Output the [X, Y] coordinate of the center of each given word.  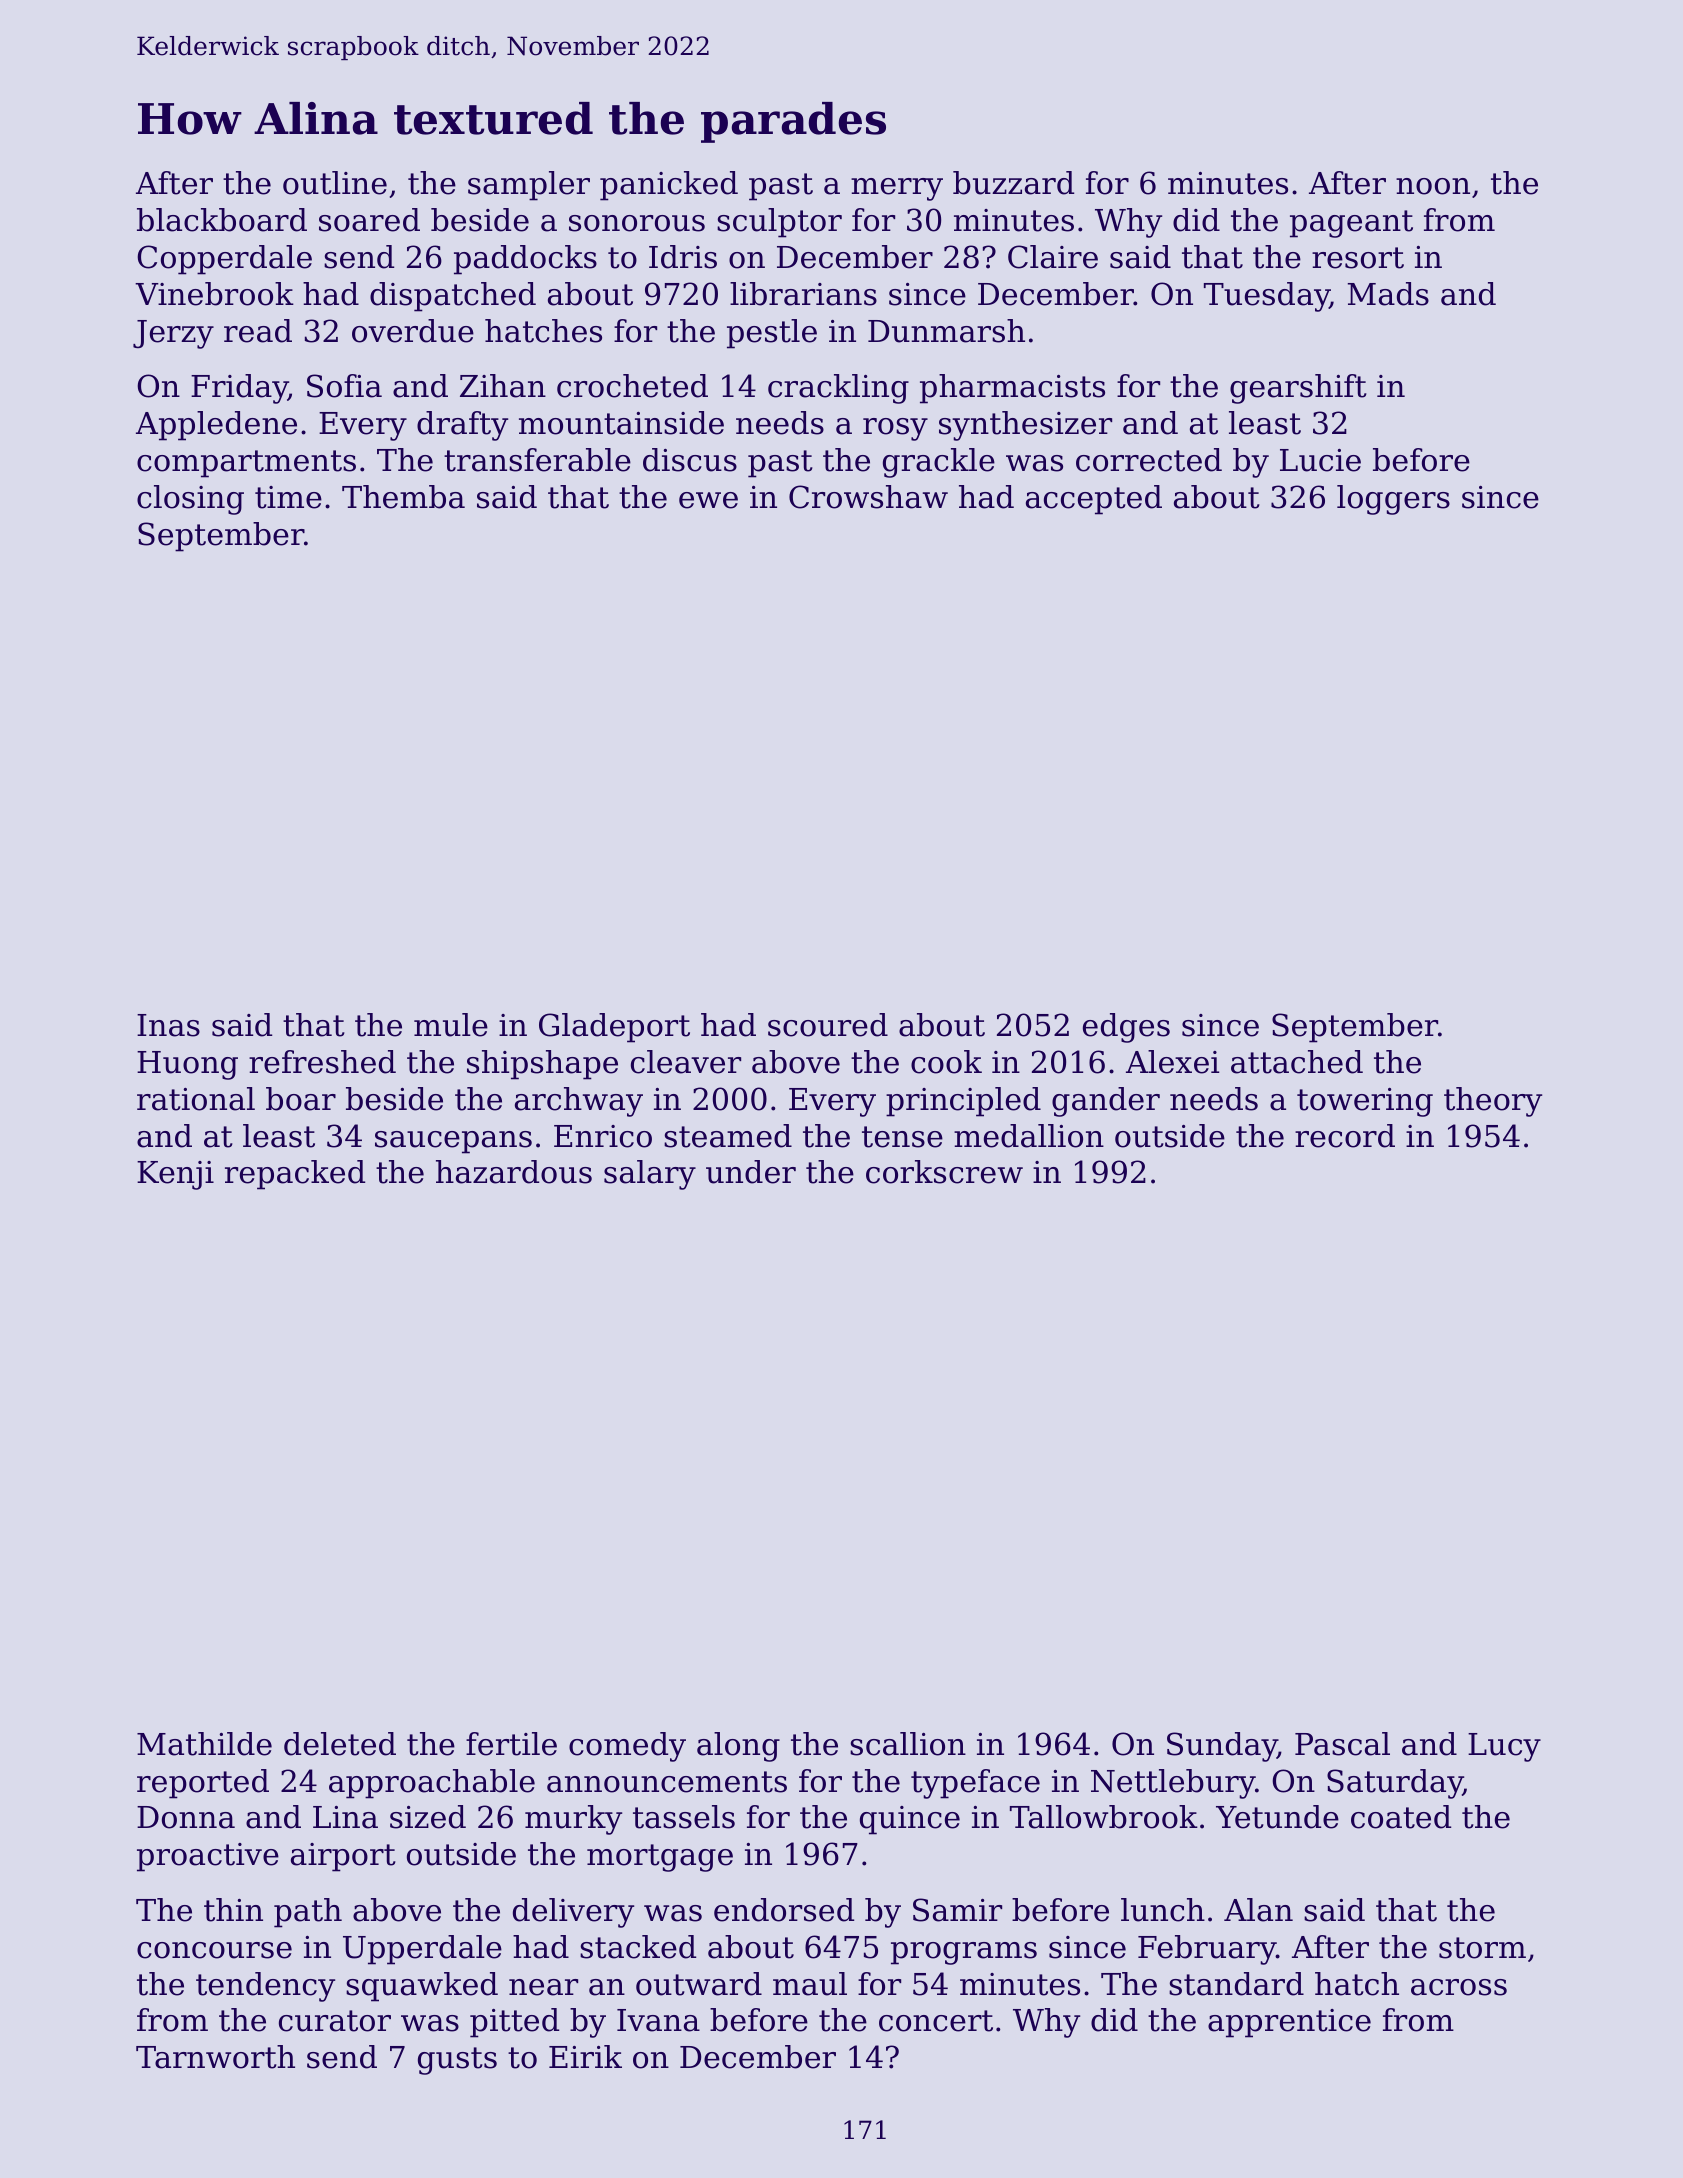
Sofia [344, 386]
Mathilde [204, 1744]
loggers [1393, 500]
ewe [708, 500]
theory [1493, 1102]
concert [936, 2021]
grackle [939, 463]
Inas [168, 1025]
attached [1297, 1062]
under [751, 1172]
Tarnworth [215, 2057]
